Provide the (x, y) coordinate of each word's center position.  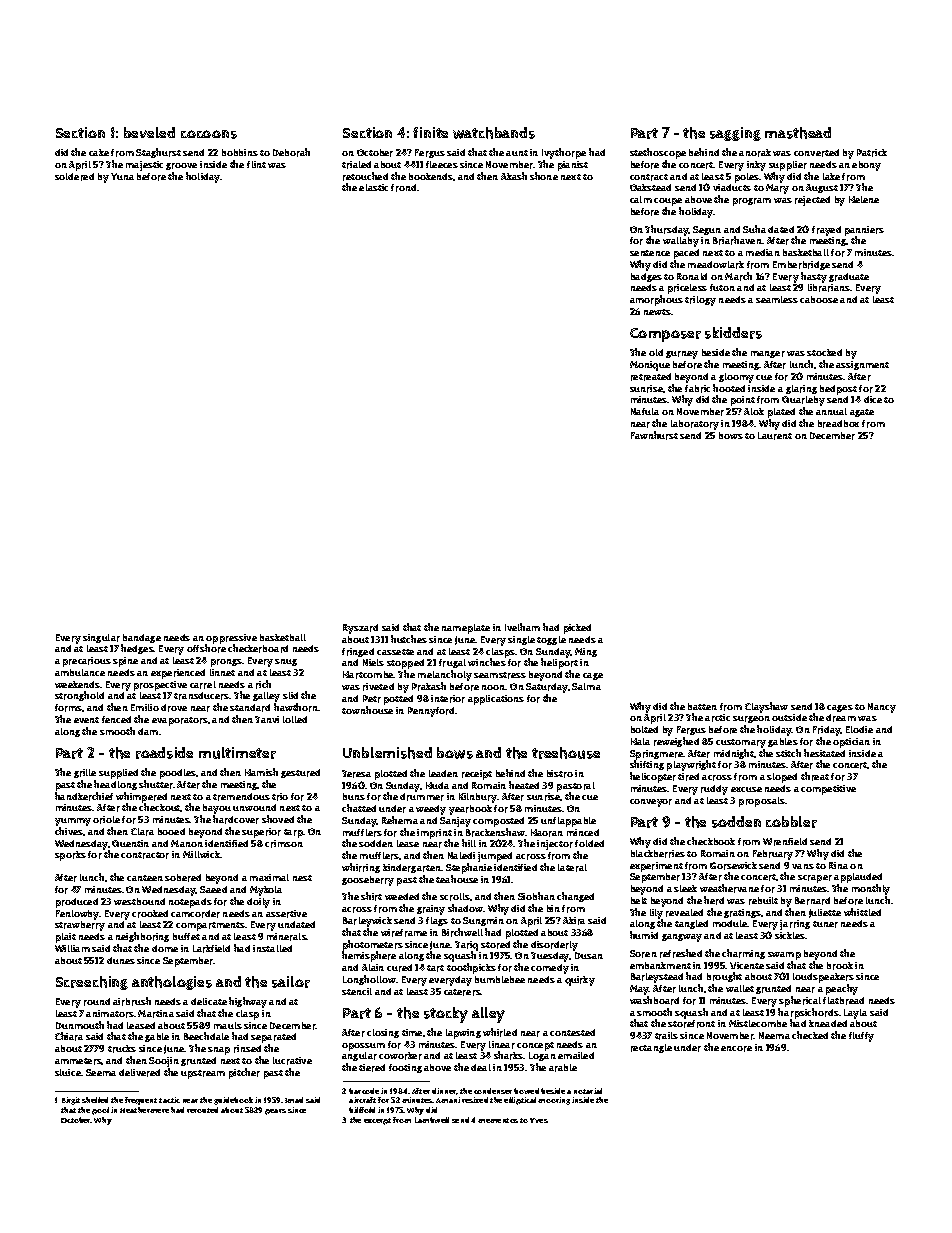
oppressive (231, 639)
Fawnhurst (654, 435)
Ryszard (360, 629)
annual (831, 411)
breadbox (838, 424)
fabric (697, 389)
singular (101, 638)
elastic (373, 187)
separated (273, 1038)
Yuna (122, 176)
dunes (121, 960)
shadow (466, 908)
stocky (446, 1015)
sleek (685, 888)
